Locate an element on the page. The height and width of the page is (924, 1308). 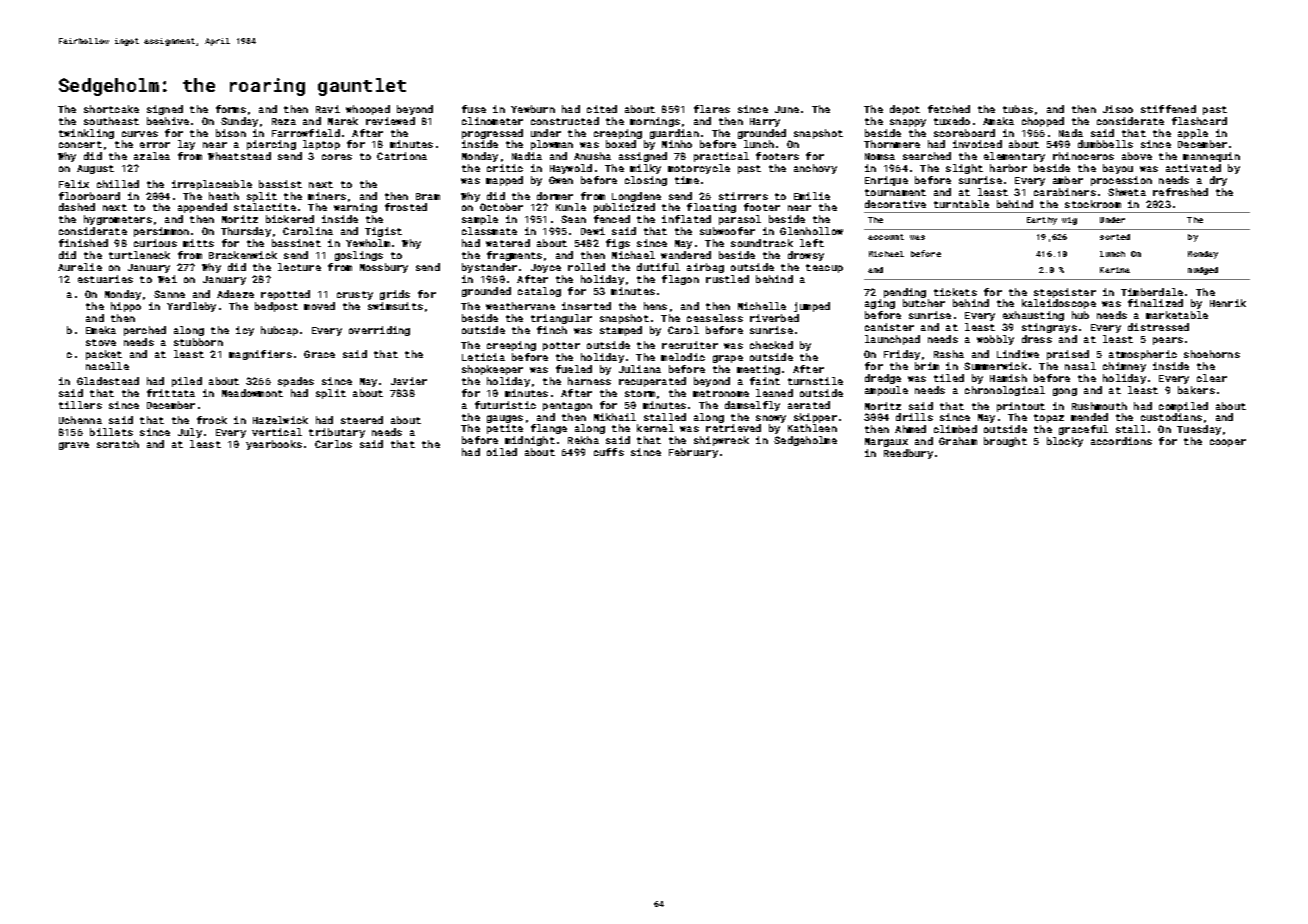
hens is located at coordinates (655, 306).
